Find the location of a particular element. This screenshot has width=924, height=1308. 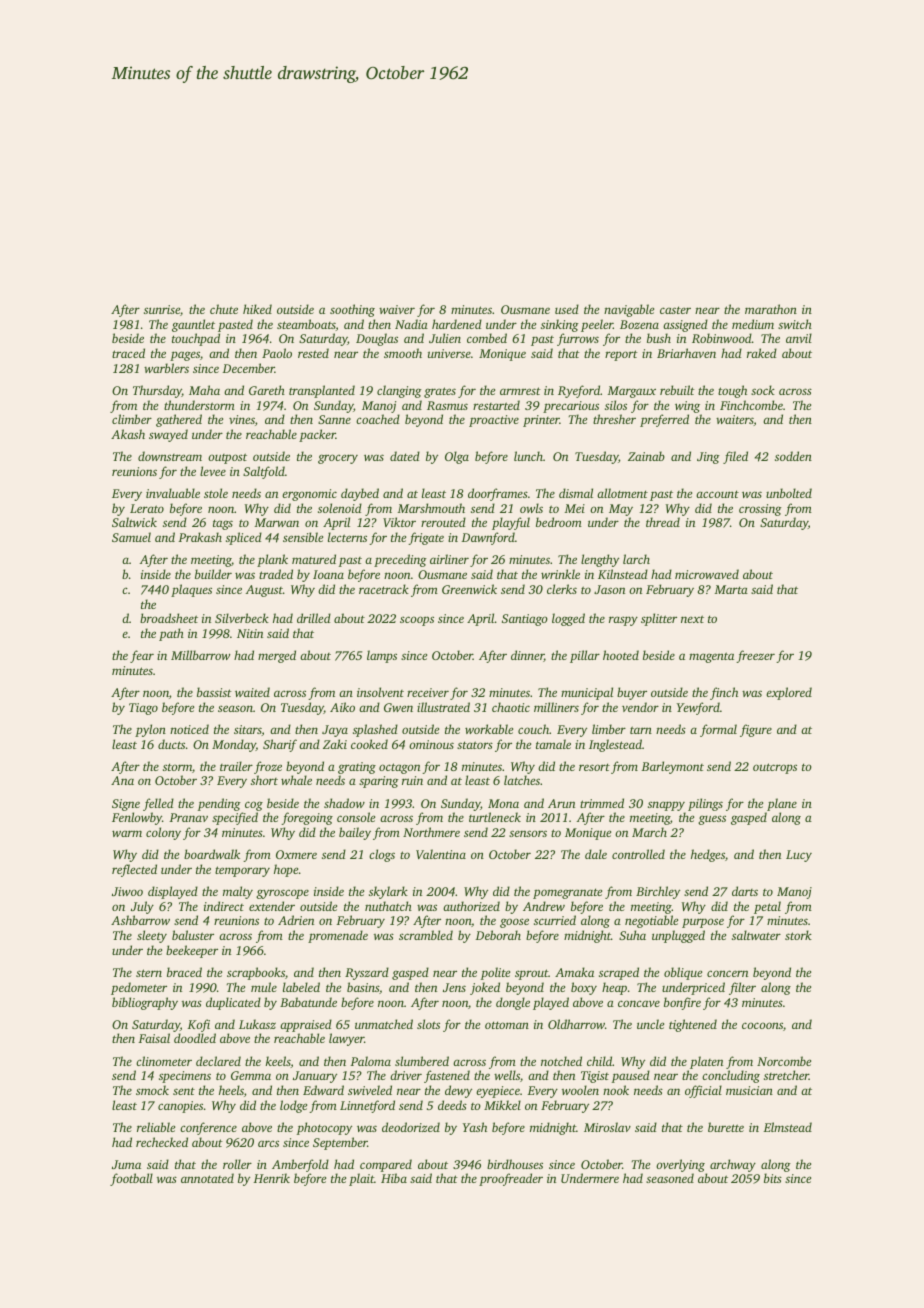

hedges is located at coordinates (708, 855).
